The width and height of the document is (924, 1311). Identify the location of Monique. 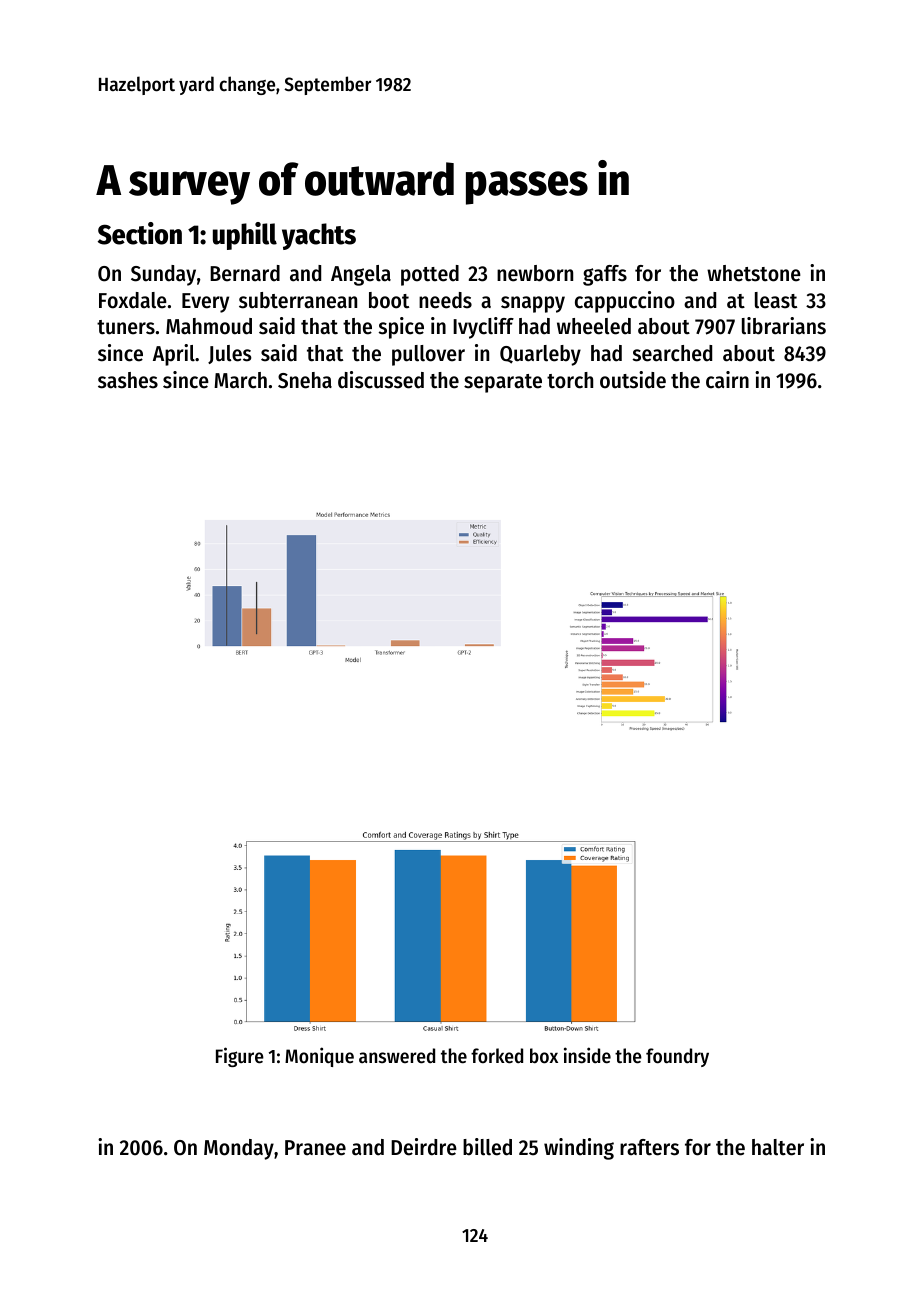
(319, 1057).
